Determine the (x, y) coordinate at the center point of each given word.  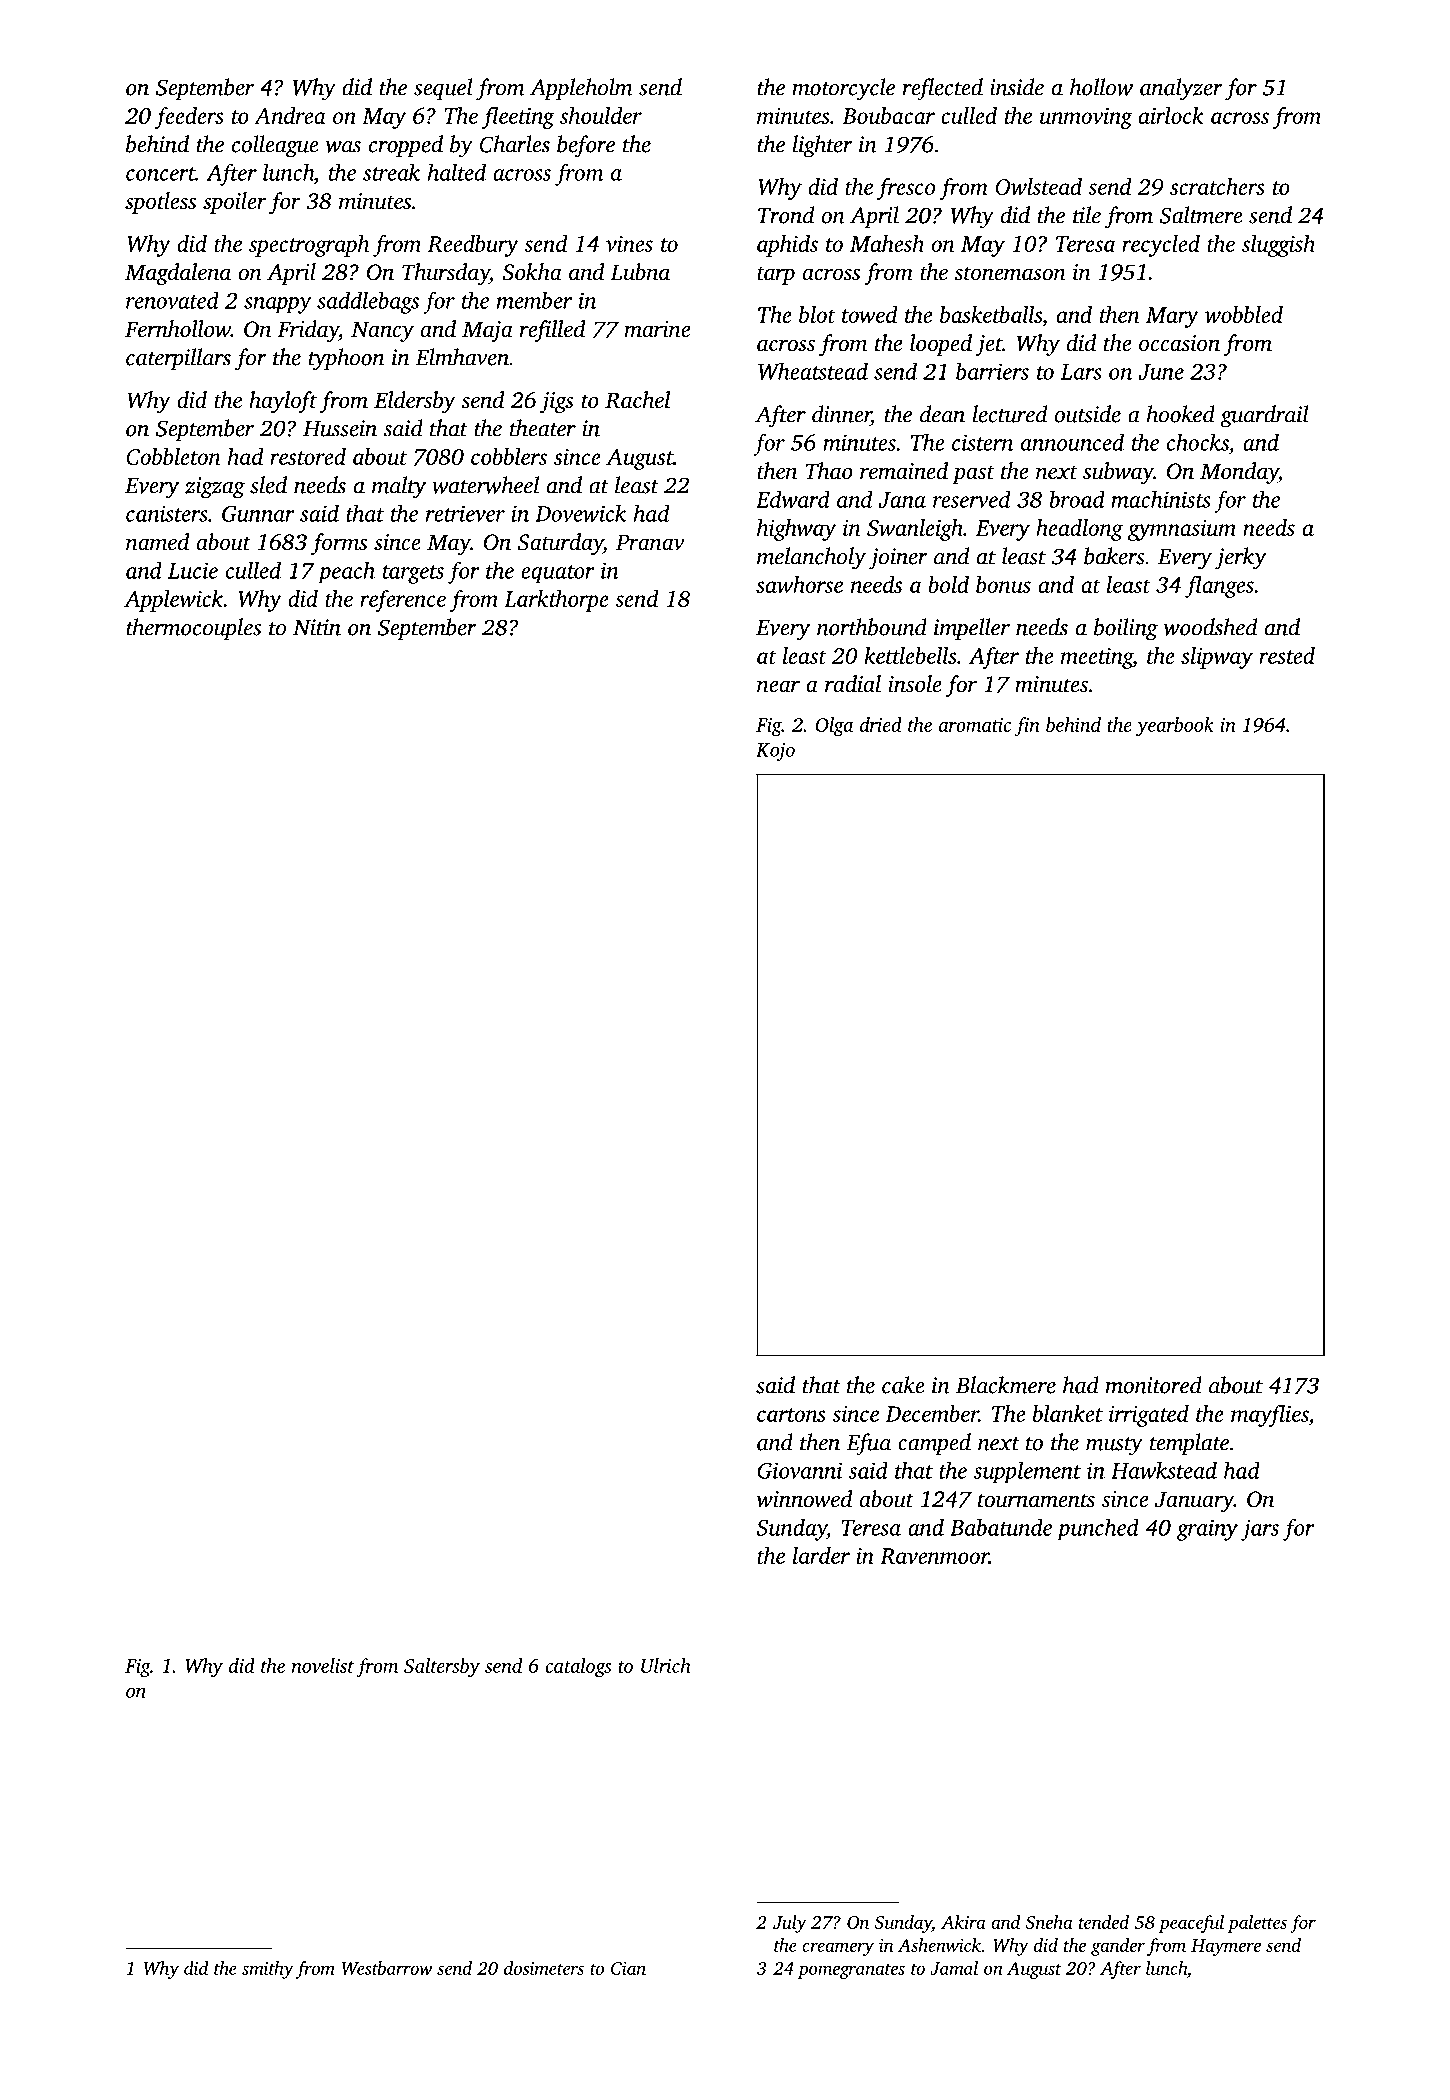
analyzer (1181, 89)
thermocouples (194, 629)
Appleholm (581, 89)
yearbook (1175, 727)
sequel (443, 89)
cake (903, 1385)
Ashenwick (939, 1945)
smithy (268, 1970)
